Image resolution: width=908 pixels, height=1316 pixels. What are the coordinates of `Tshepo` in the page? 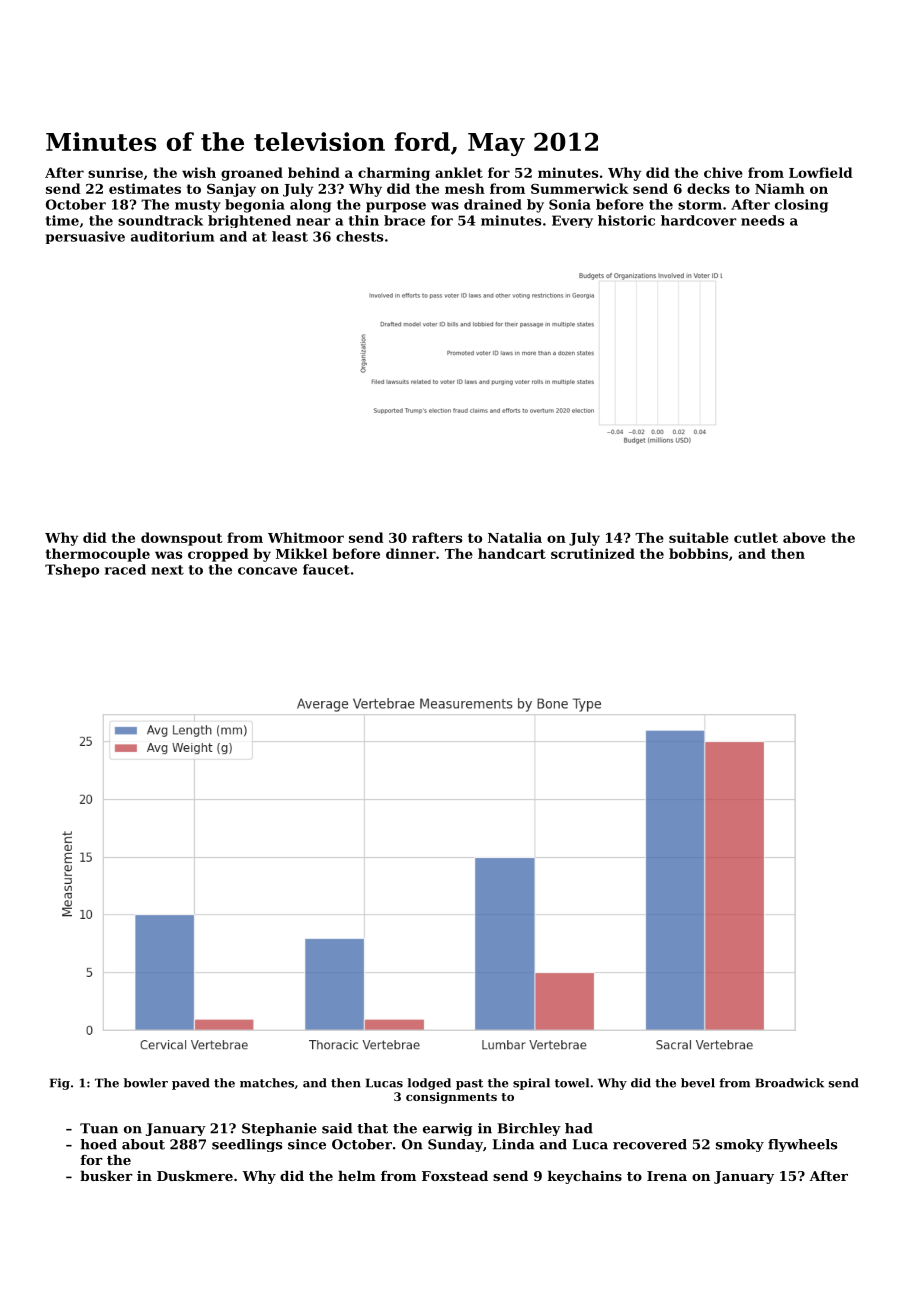 It's located at (72, 571).
